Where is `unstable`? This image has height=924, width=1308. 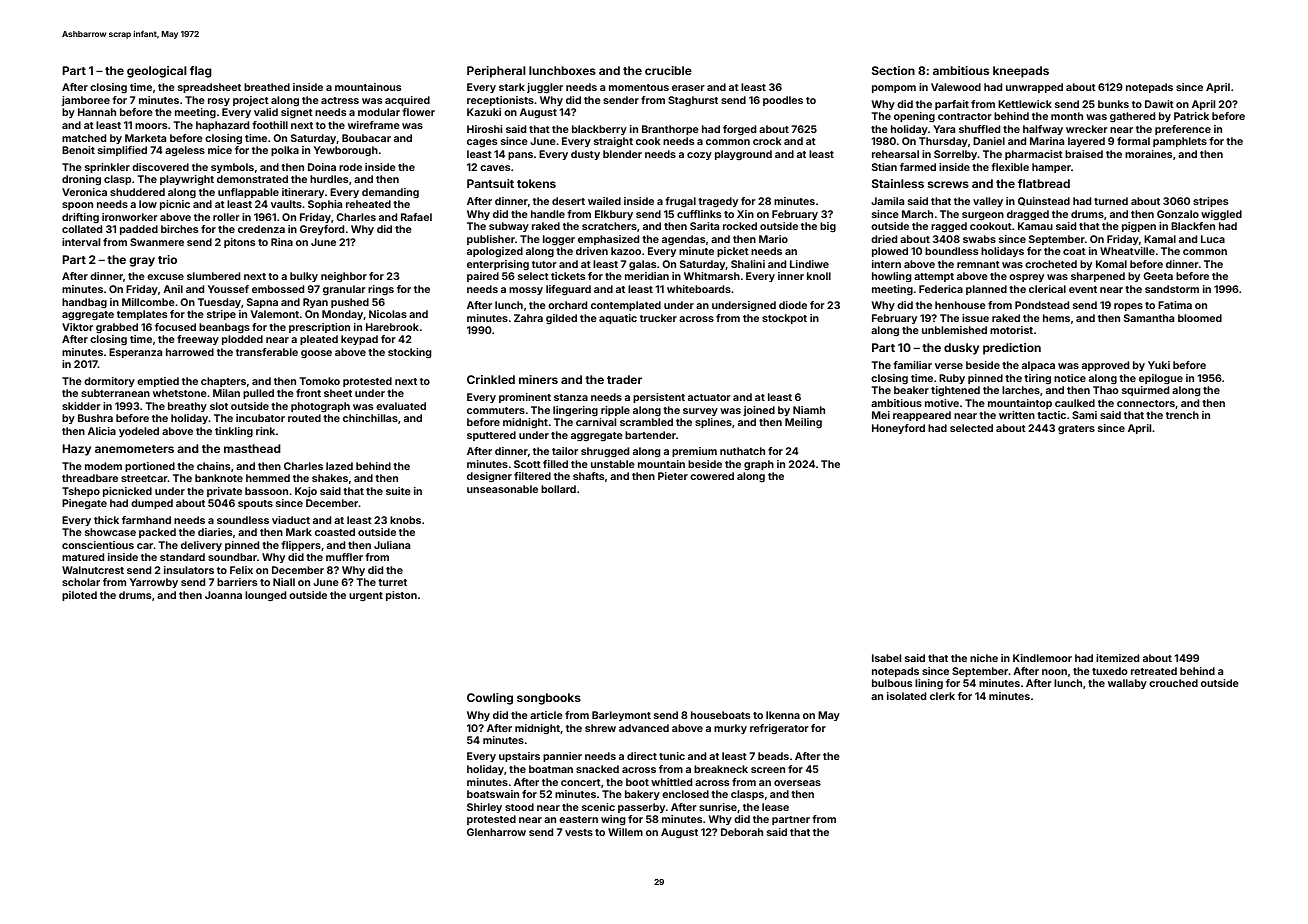
unstable is located at coordinates (613, 464).
